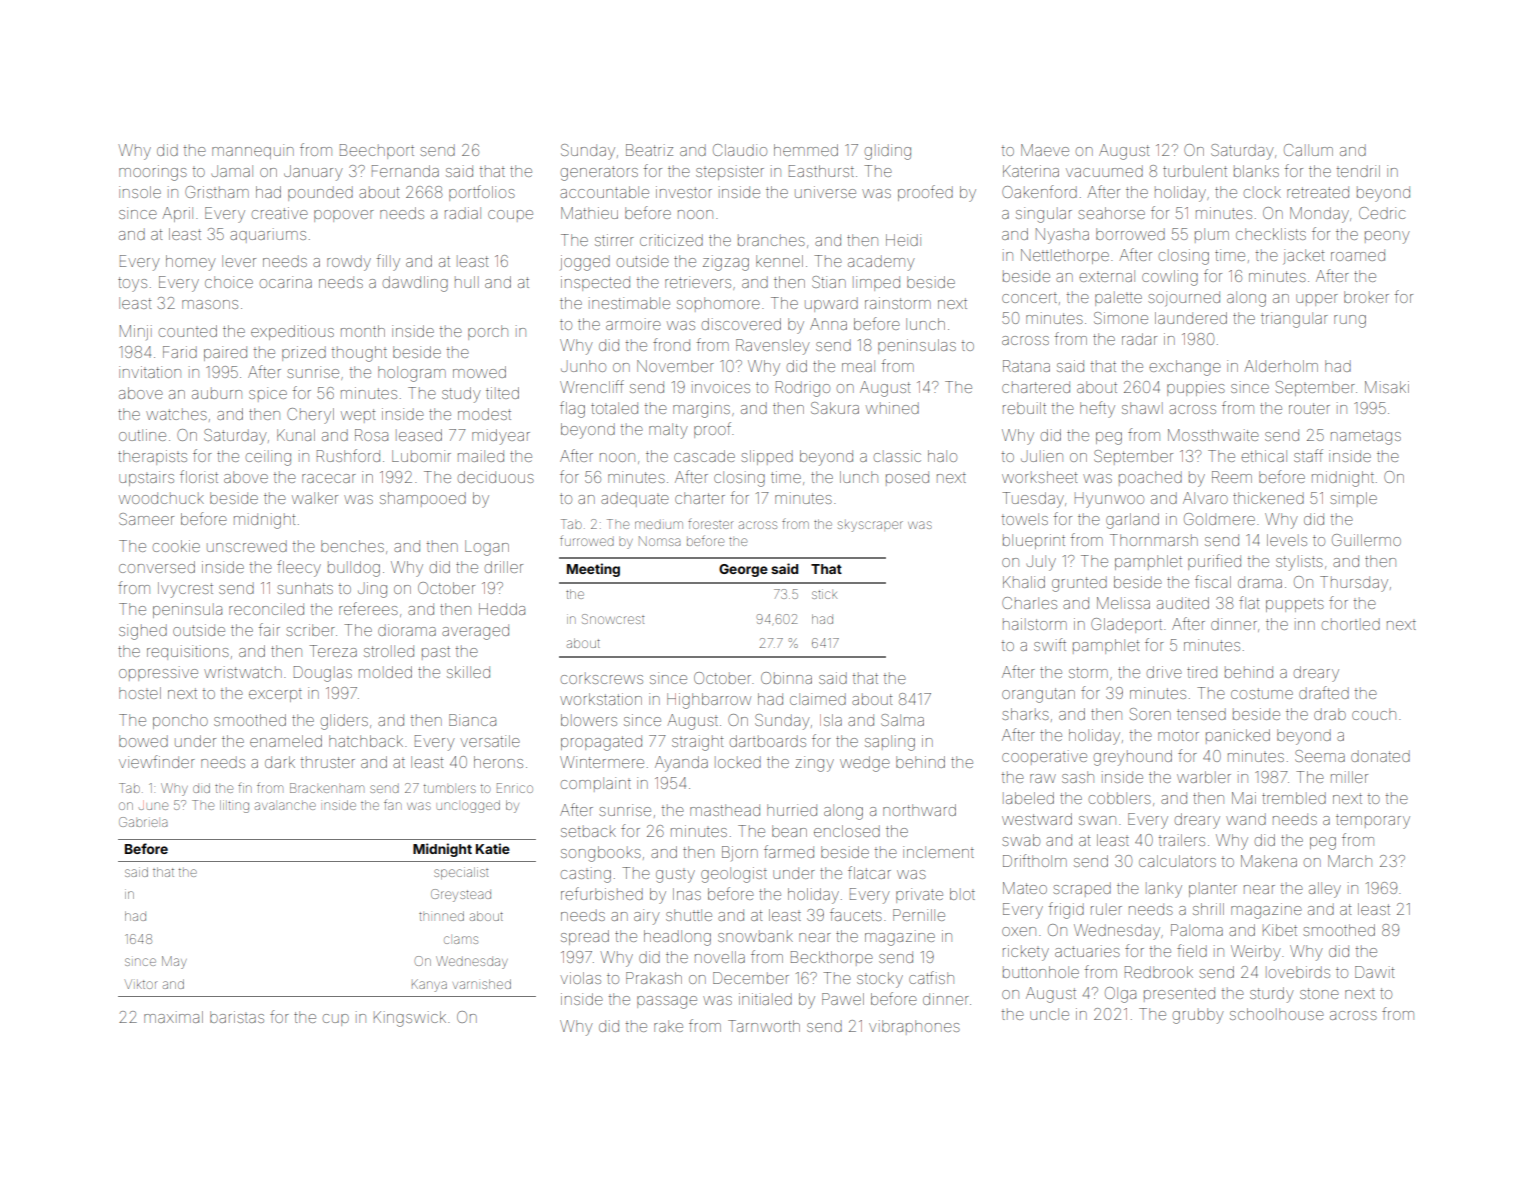  What do you see at coordinates (237, 1017) in the screenshot?
I see `baristas` at bounding box center [237, 1017].
